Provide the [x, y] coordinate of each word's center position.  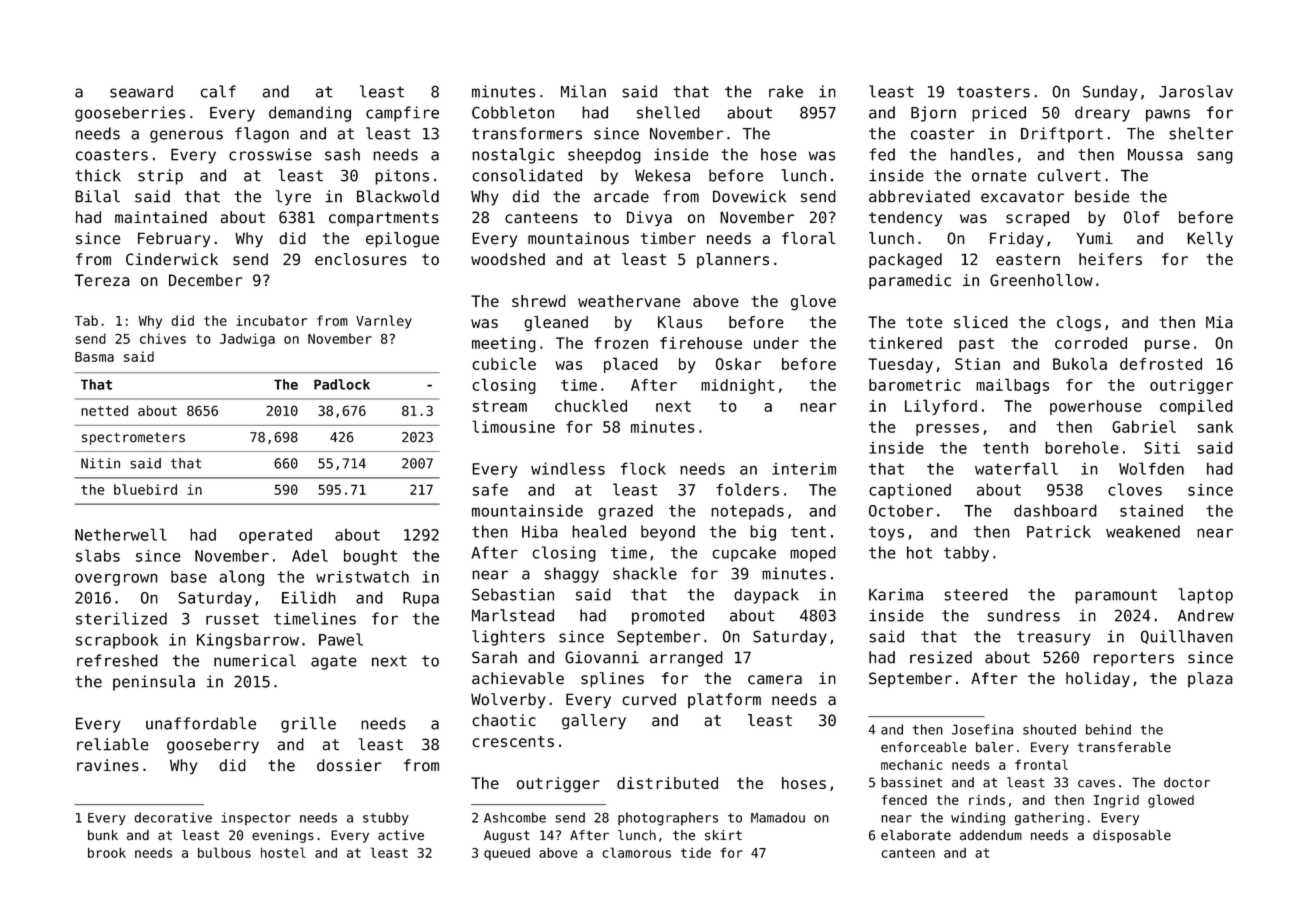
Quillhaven [1187, 637]
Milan [583, 91]
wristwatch [362, 576]
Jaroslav [1196, 91]
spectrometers [133, 438]
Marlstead [513, 615]
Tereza [102, 280]
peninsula [154, 683]
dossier [349, 765]
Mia [1219, 322]
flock [643, 468]
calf [218, 91]
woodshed [508, 259]
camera [775, 680]
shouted [1049, 729]
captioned [910, 491]
